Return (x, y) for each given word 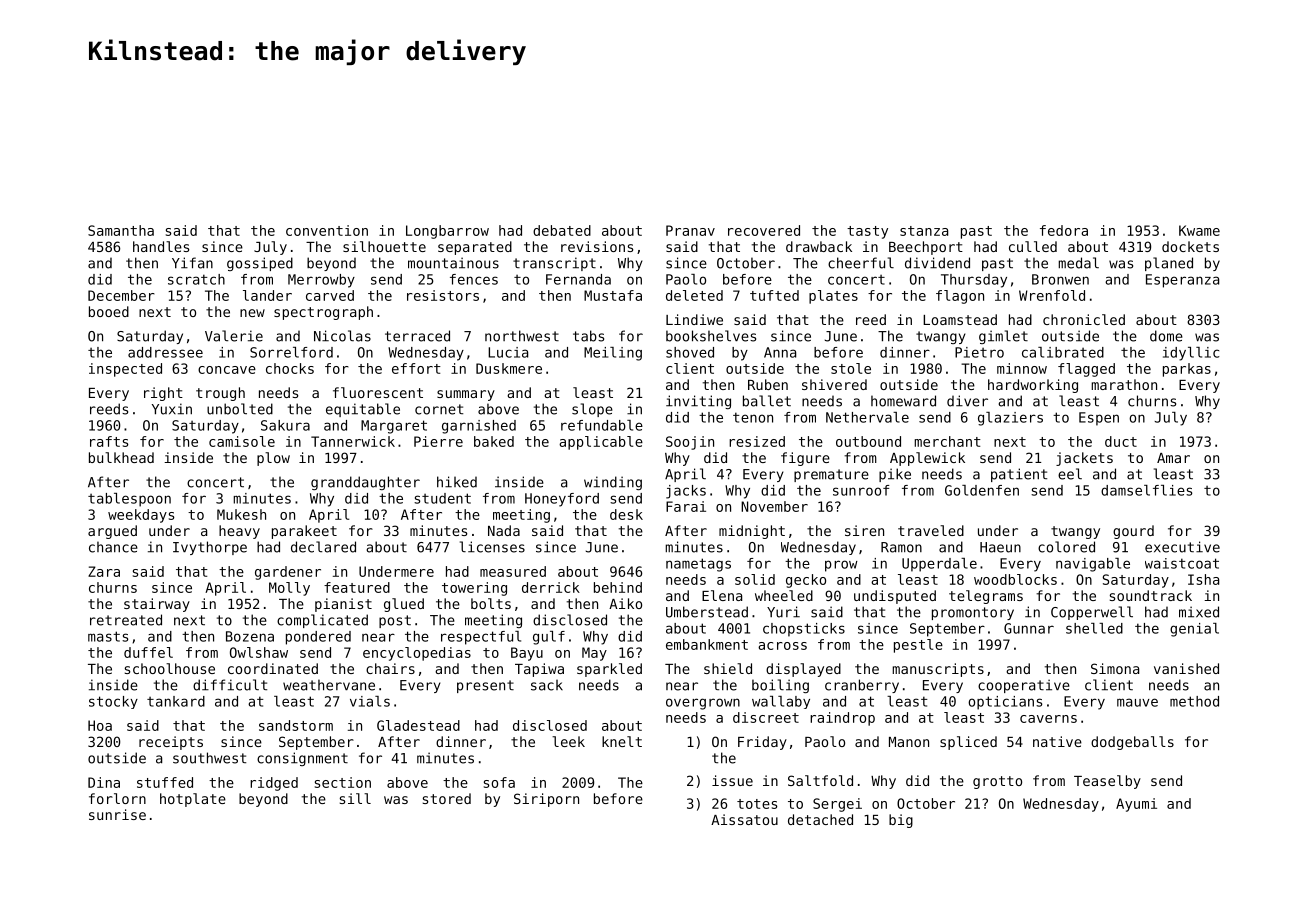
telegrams (986, 597)
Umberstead (707, 612)
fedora (1064, 230)
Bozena (250, 636)
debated (562, 230)
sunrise (117, 814)
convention (327, 230)
